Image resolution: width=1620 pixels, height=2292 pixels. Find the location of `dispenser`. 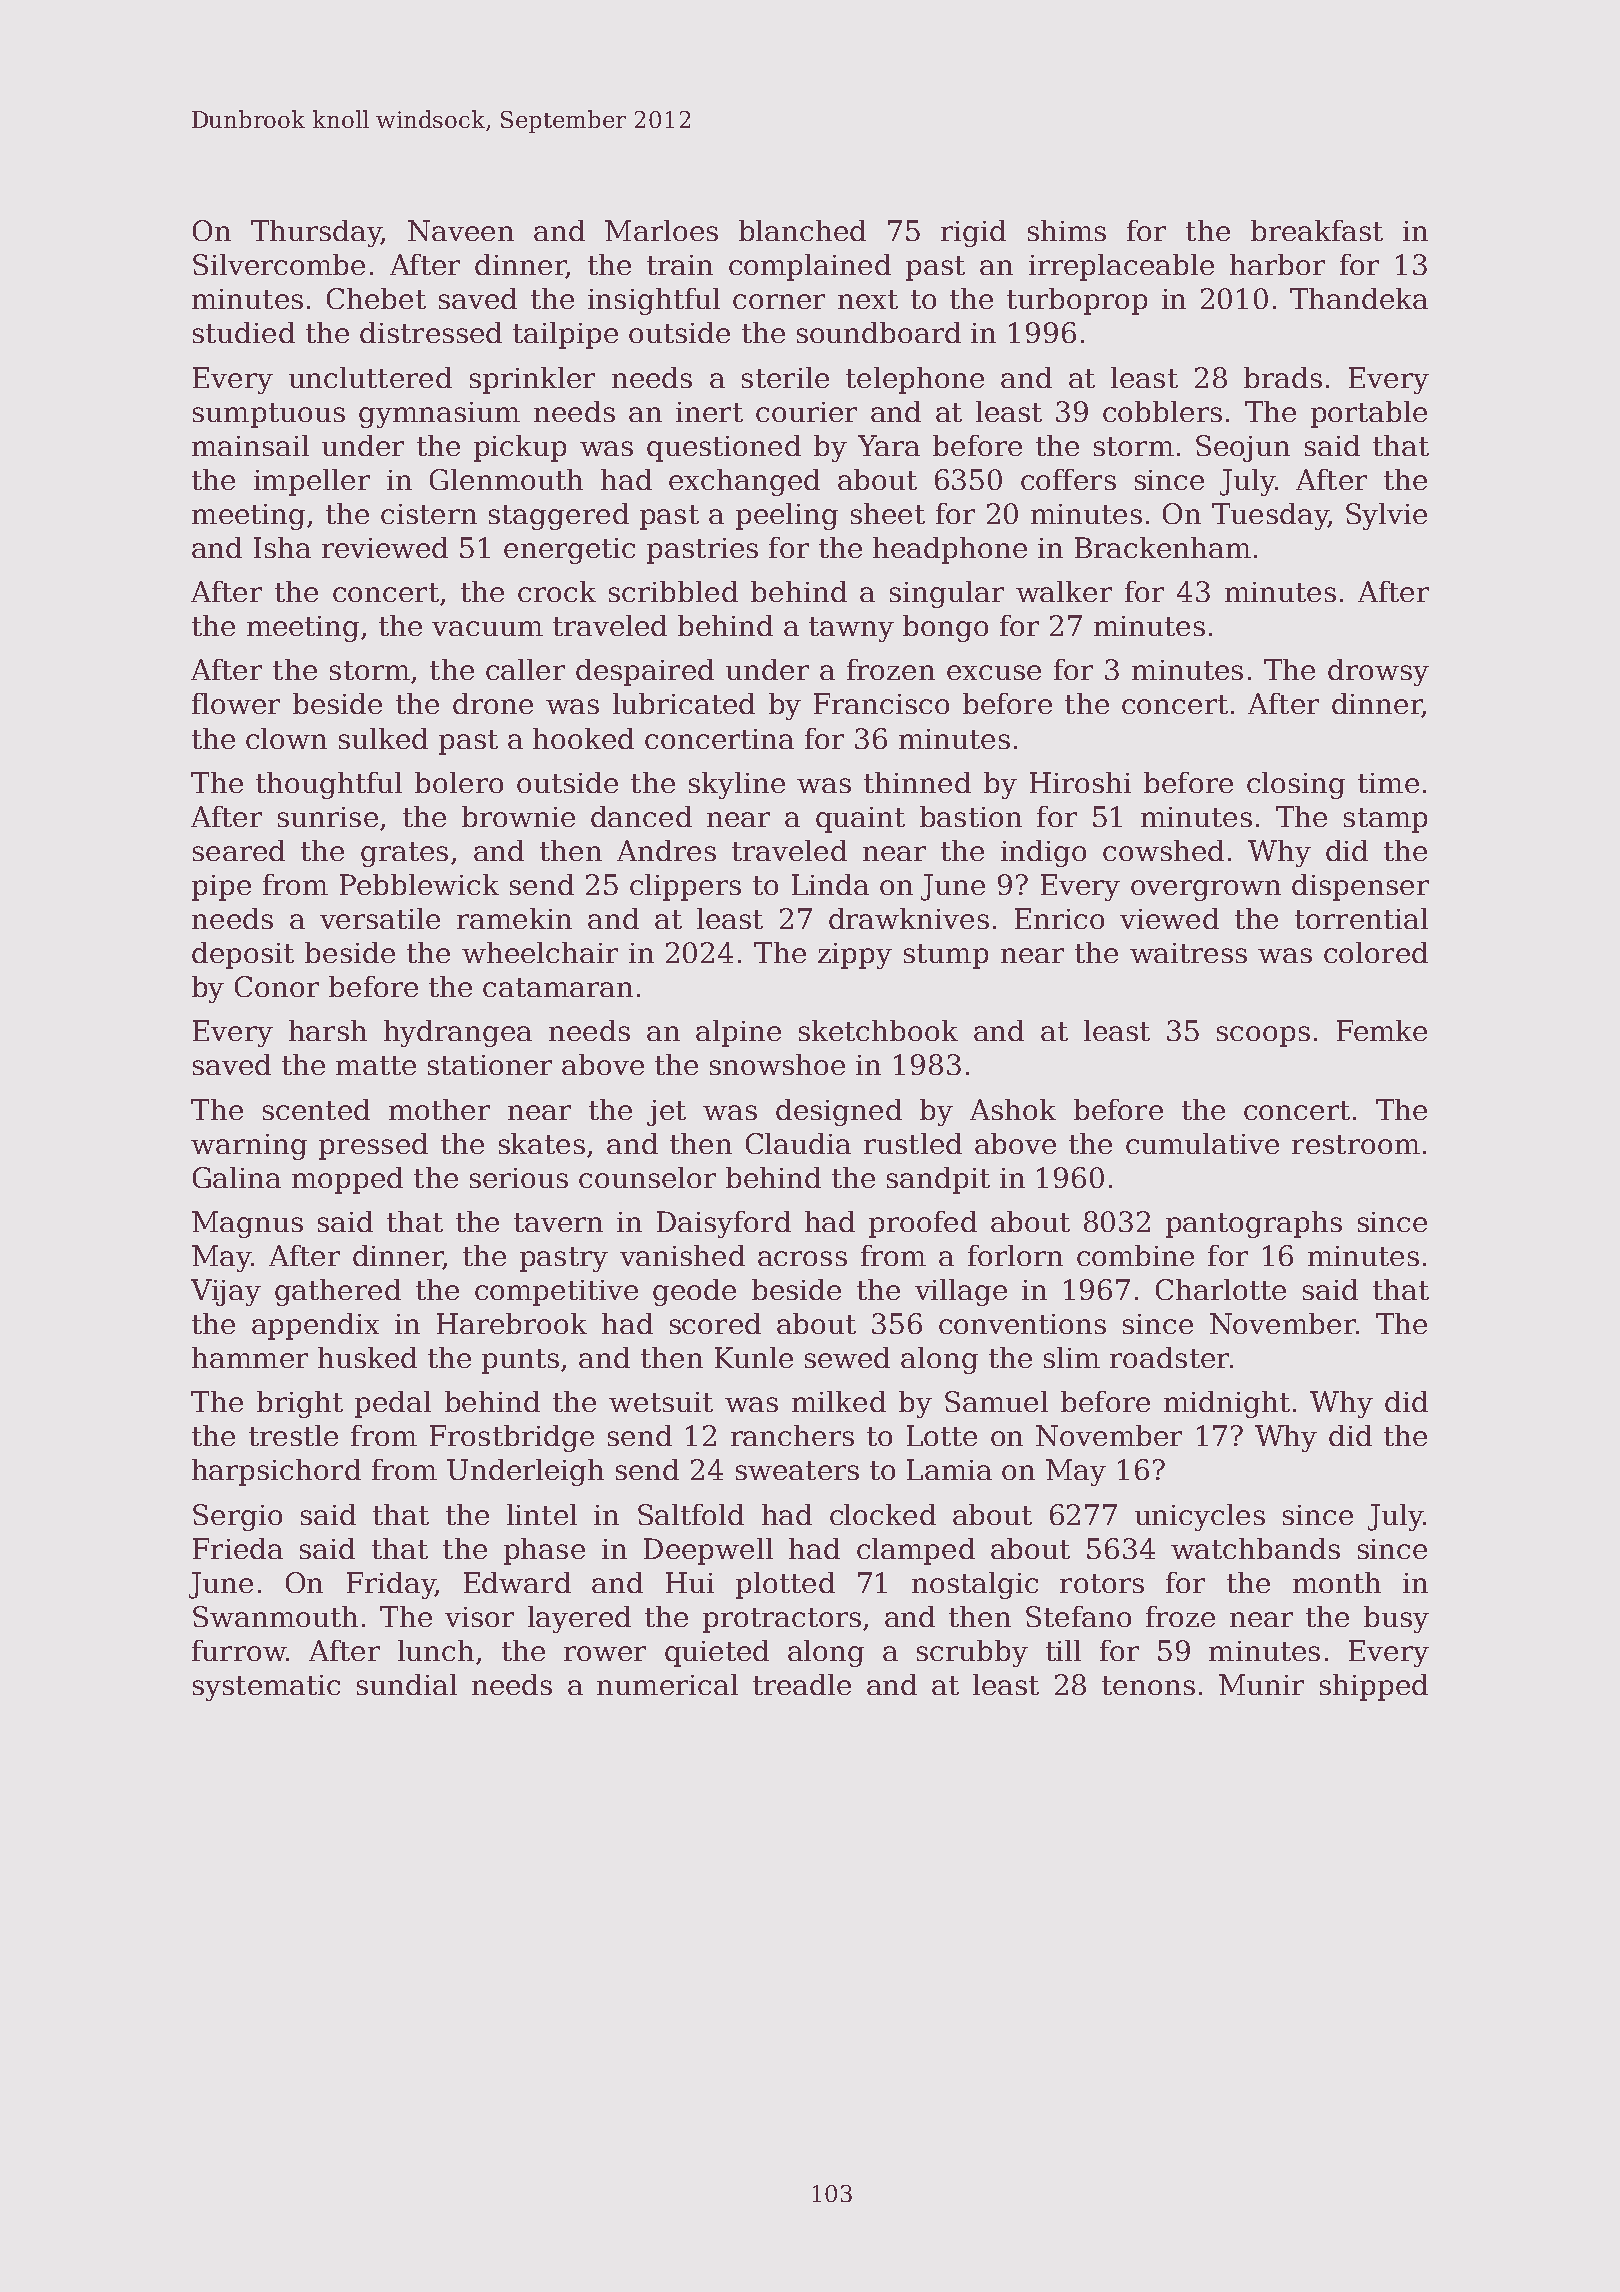

dispenser is located at coordinates (1360, 887).
